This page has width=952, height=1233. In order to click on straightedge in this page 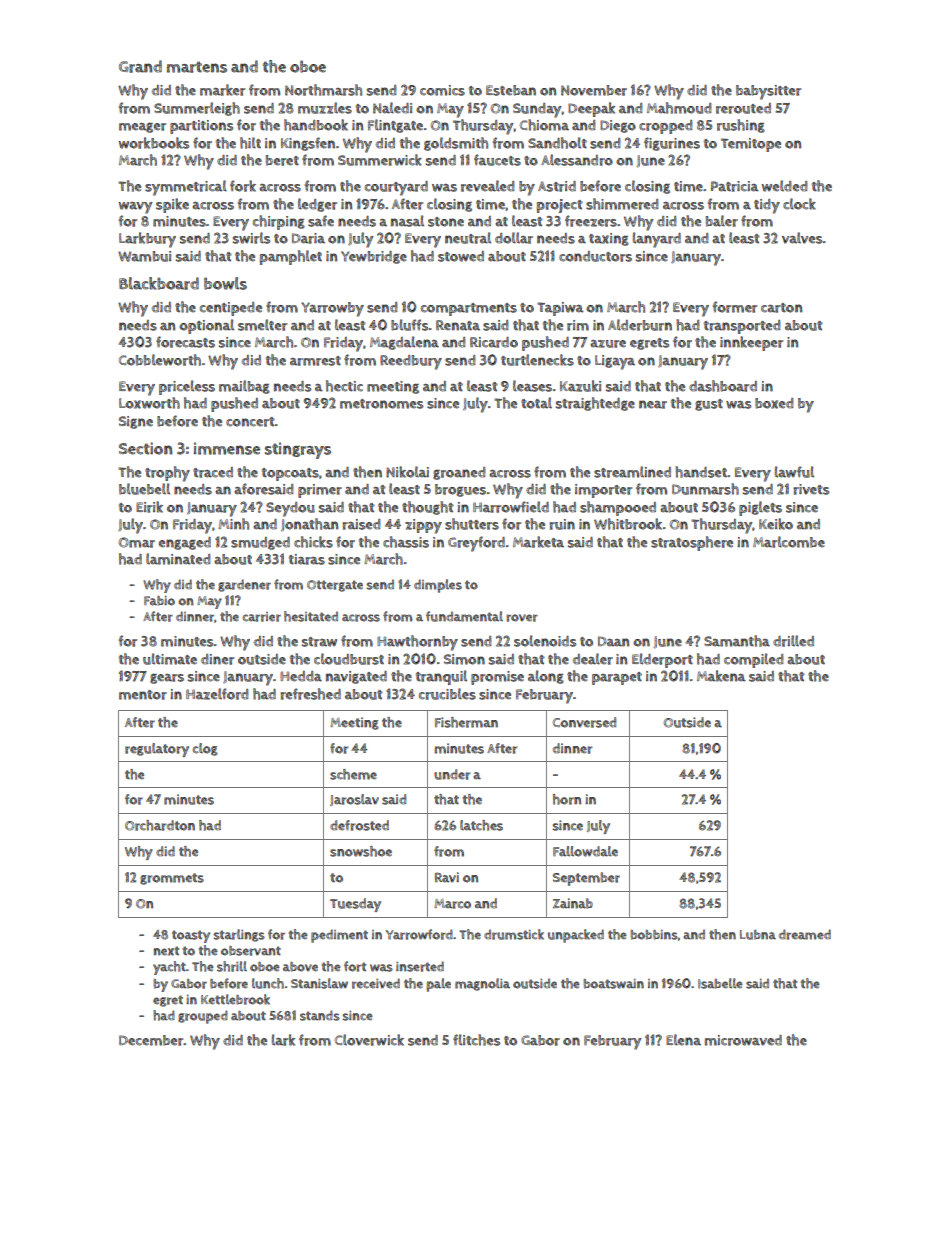, I will do `click(595, 404)`.
